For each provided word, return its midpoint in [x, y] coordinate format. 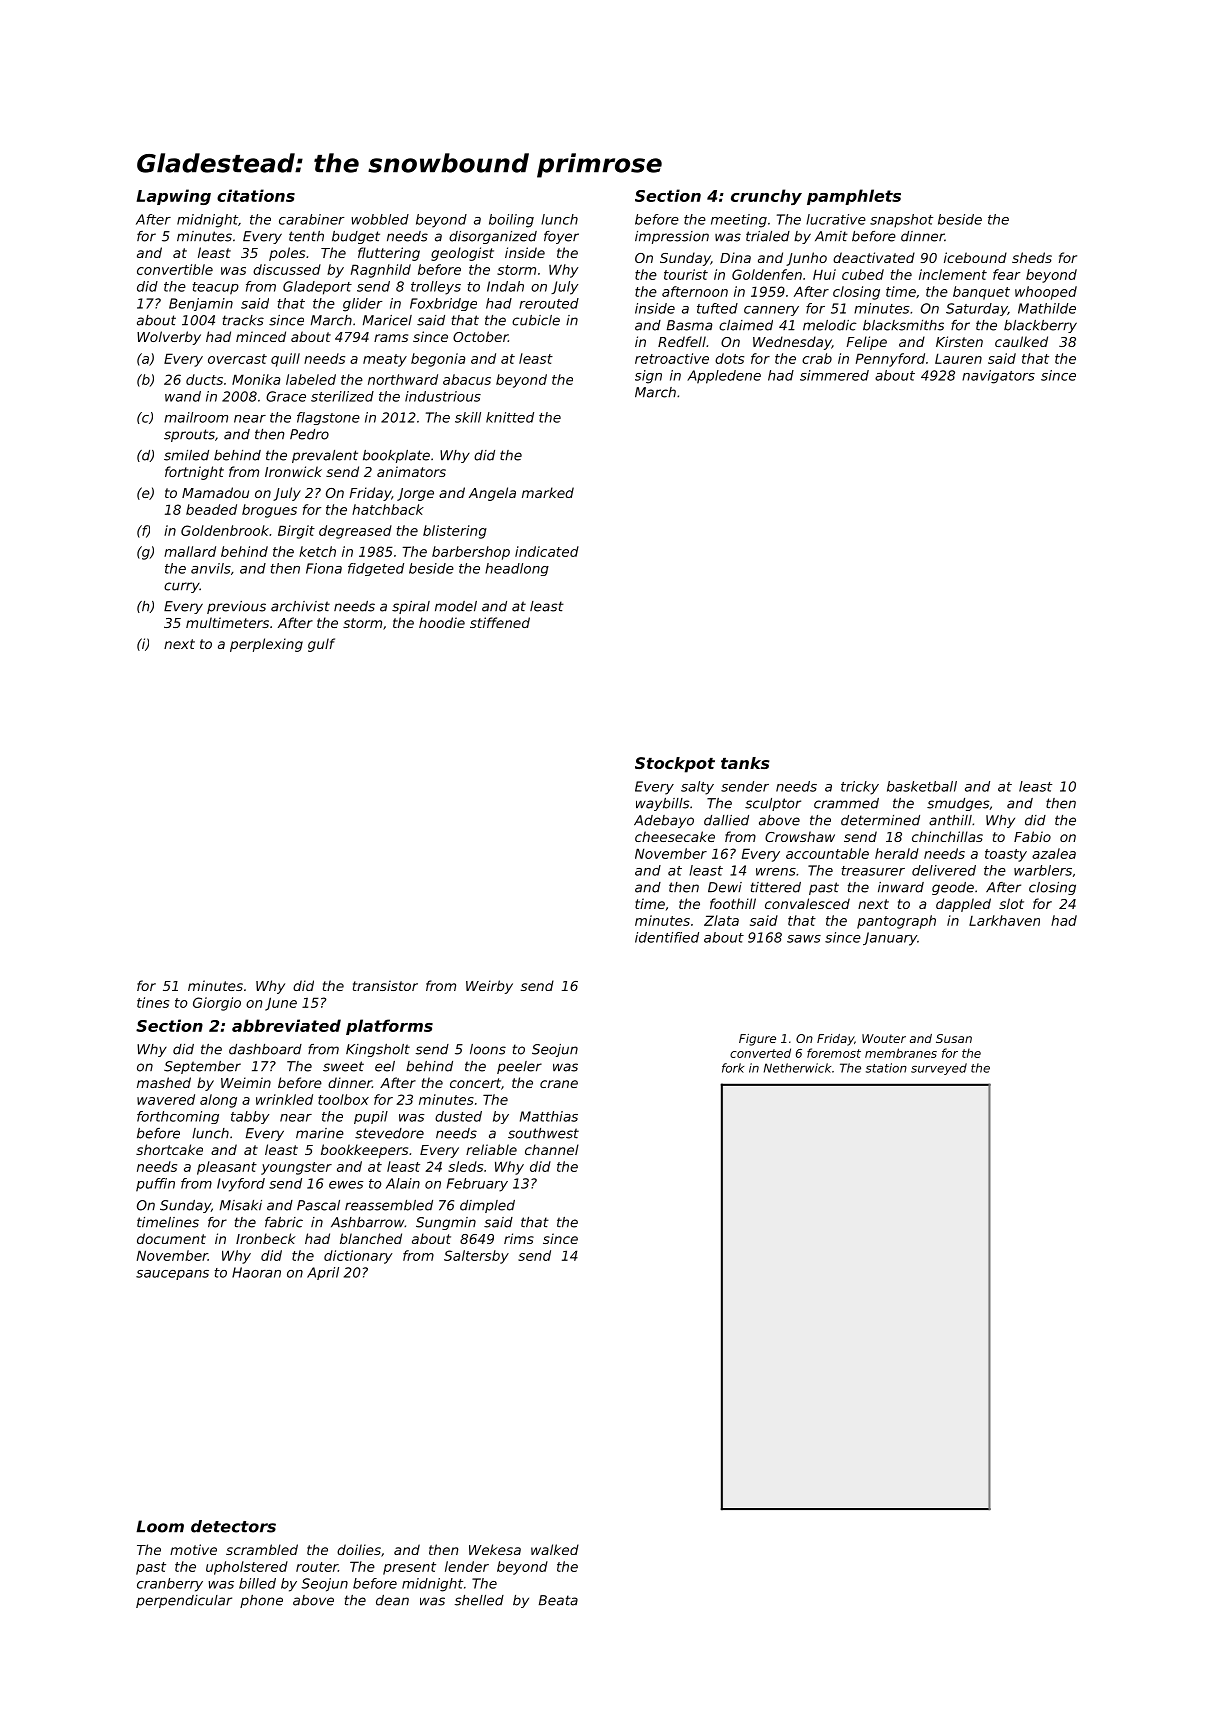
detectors [233, 1526]
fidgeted [376, 569]
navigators [998, 377]
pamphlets [854, 197]
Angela [492, 494]
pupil [371, 1117]
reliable [491, 1149]
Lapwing [173, 197]
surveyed [939, 1069]
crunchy [766, 197]
